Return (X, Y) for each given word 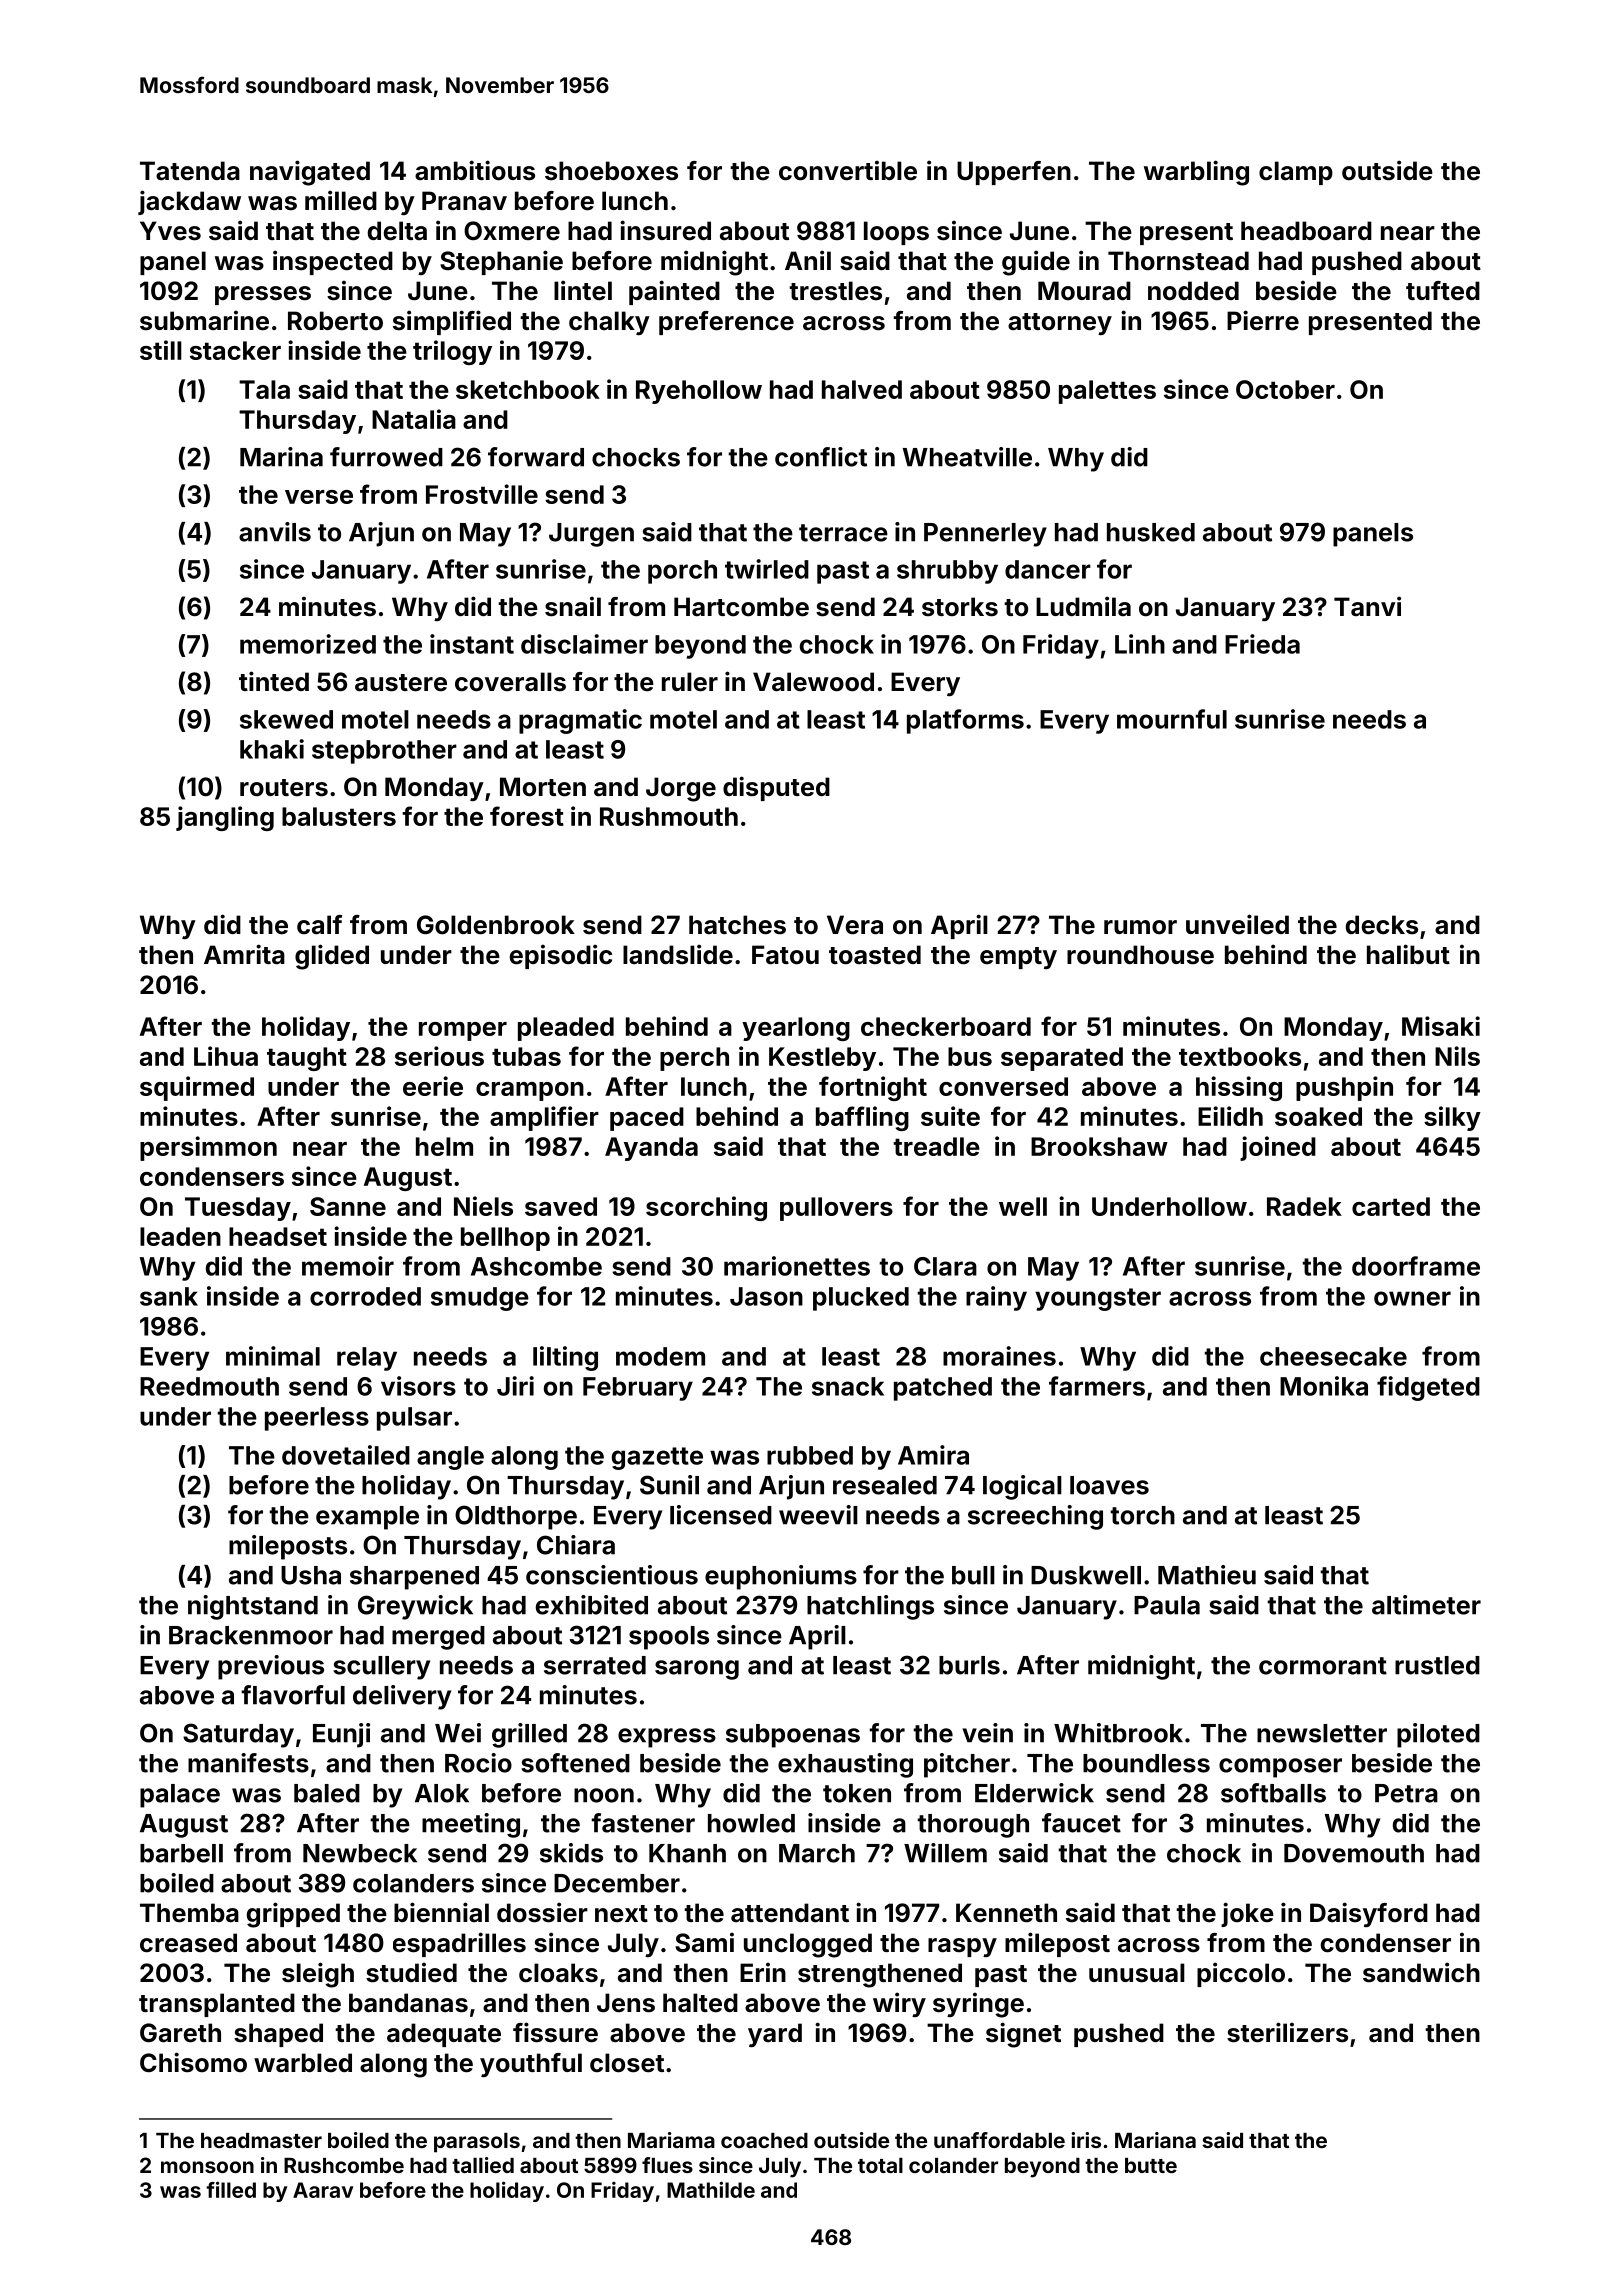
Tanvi (1367, 606)
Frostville (482, 494)
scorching (706, 1208)
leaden (180, 1236)
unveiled (1237, 924)
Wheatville (967, 457)
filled (231, 2189)
